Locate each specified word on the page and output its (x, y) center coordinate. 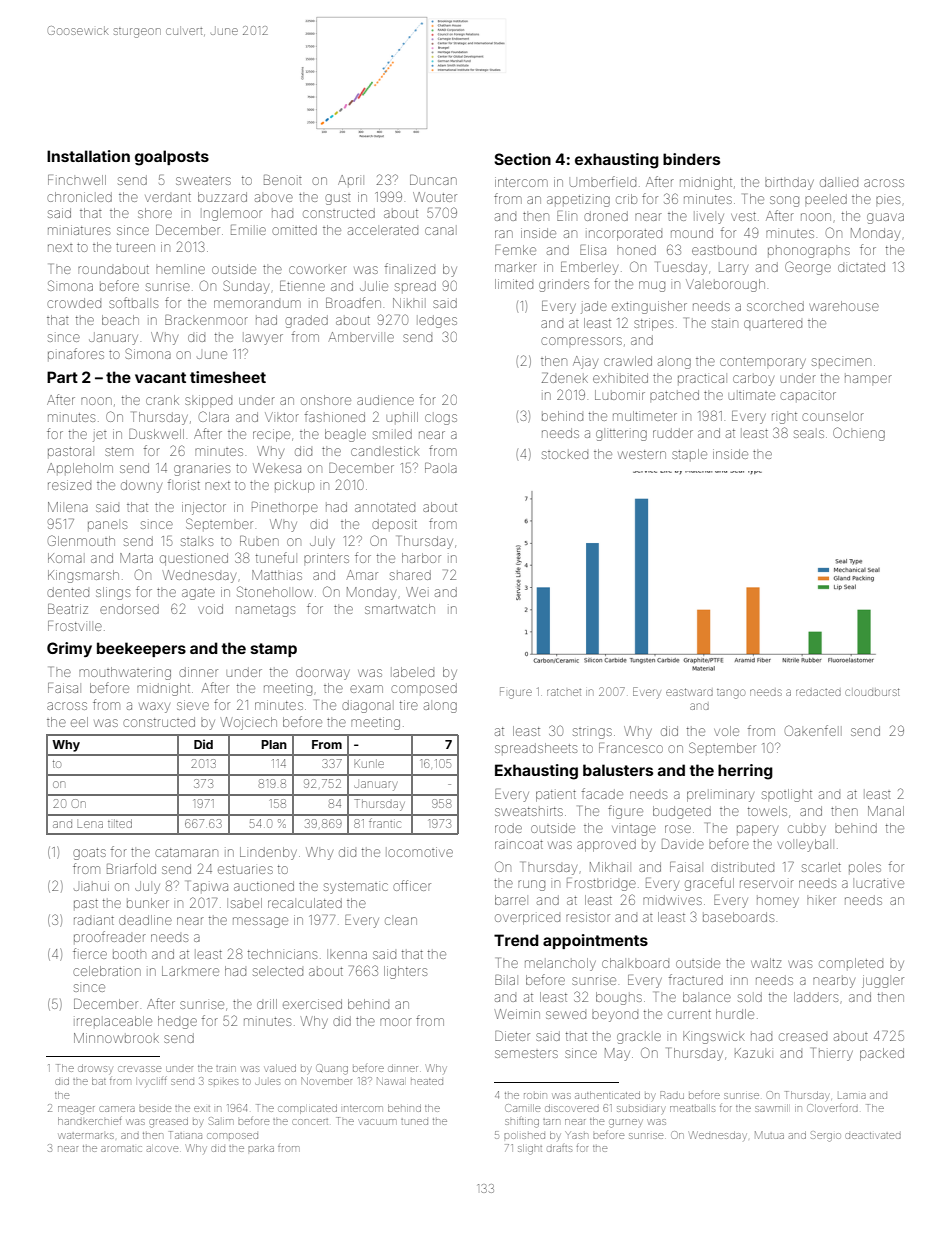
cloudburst (872, 692)
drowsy (95, 1069)
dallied (839, 182)
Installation (88, 156)
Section (522, 159)
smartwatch (400, 609)
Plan (274, 744)
